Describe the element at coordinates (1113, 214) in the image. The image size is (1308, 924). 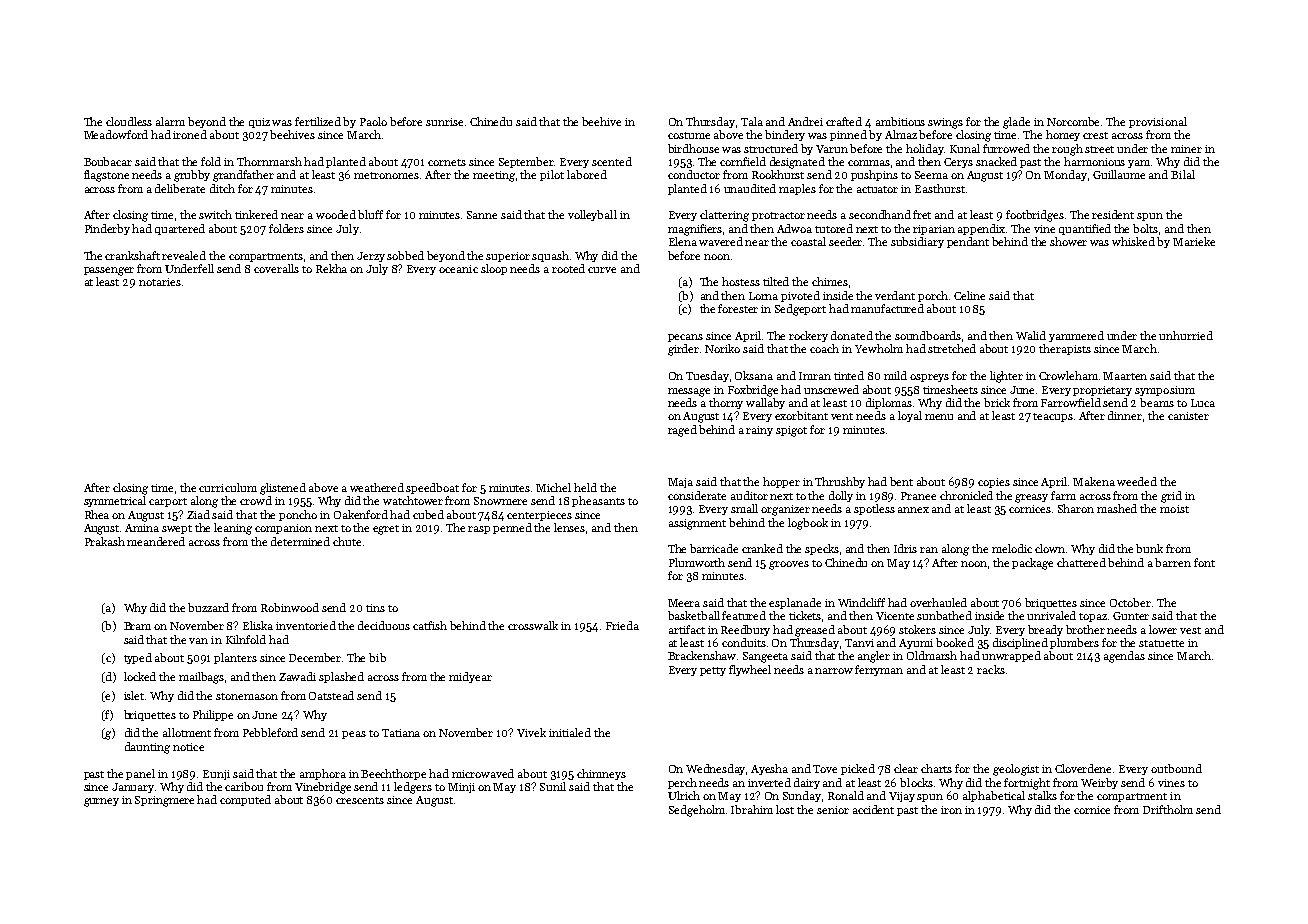
I see `resident` at that location.
